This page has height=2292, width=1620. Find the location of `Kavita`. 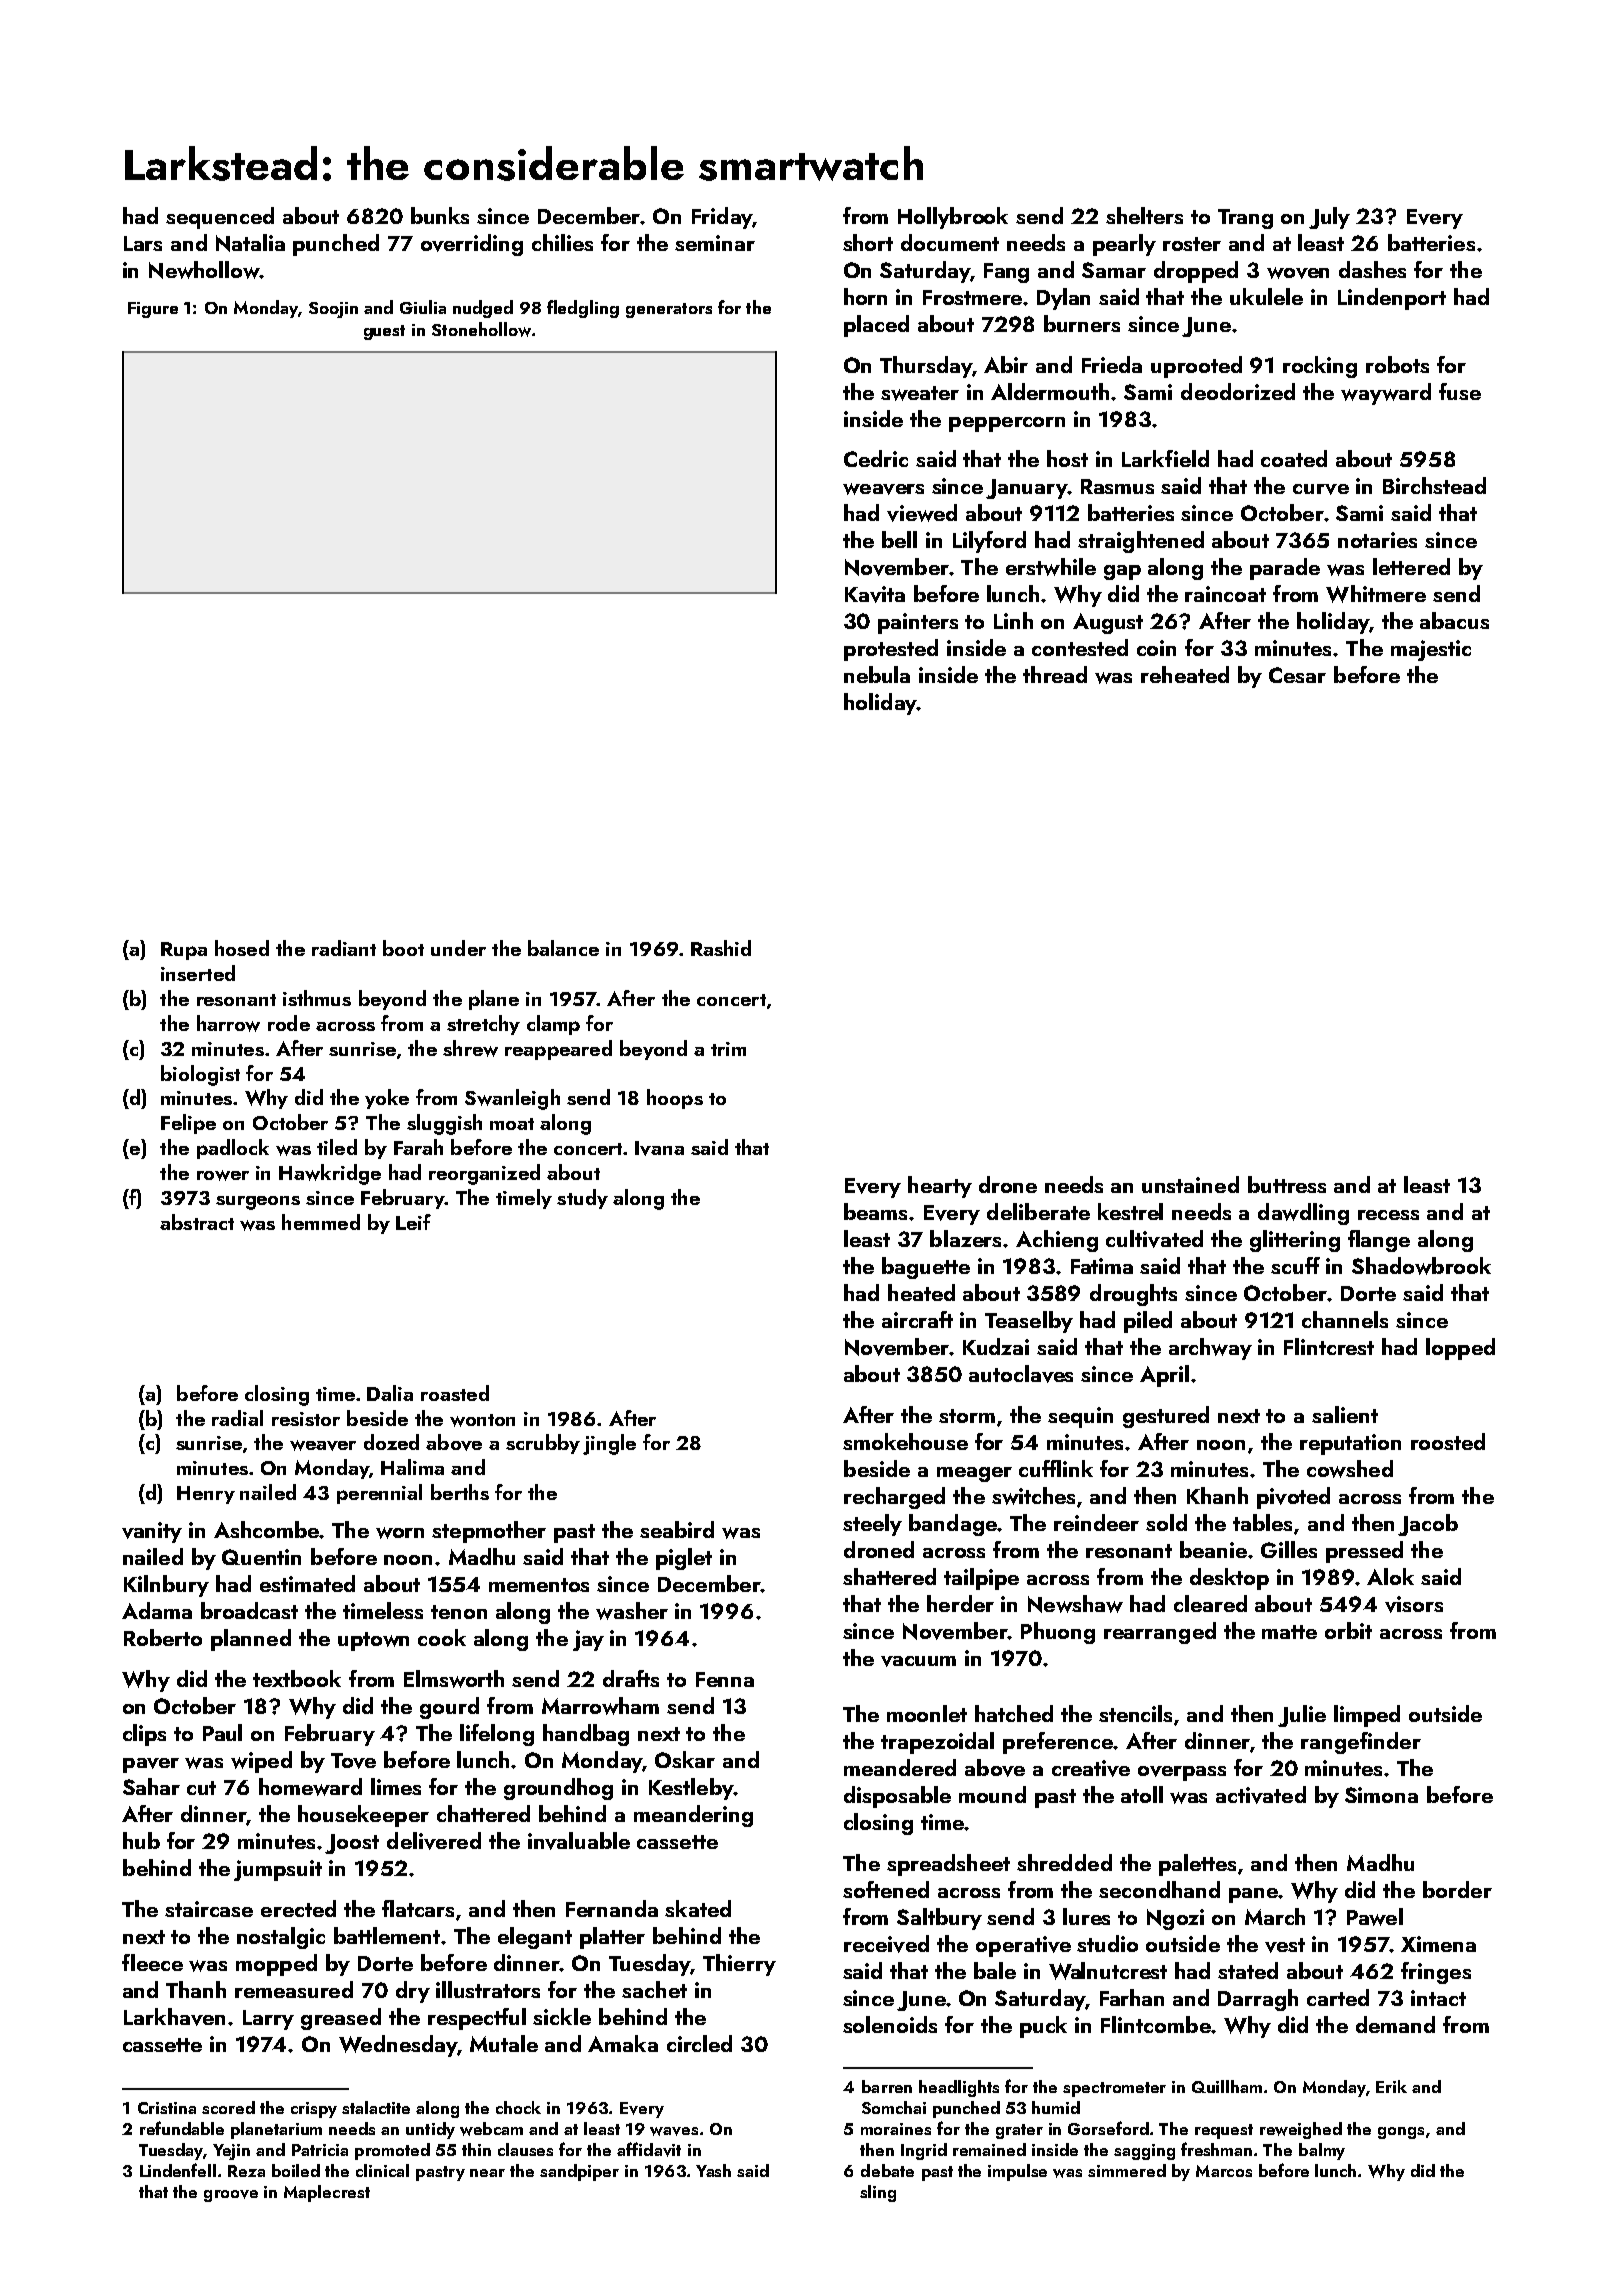

Kavita is located at coordinates (875, 594).
